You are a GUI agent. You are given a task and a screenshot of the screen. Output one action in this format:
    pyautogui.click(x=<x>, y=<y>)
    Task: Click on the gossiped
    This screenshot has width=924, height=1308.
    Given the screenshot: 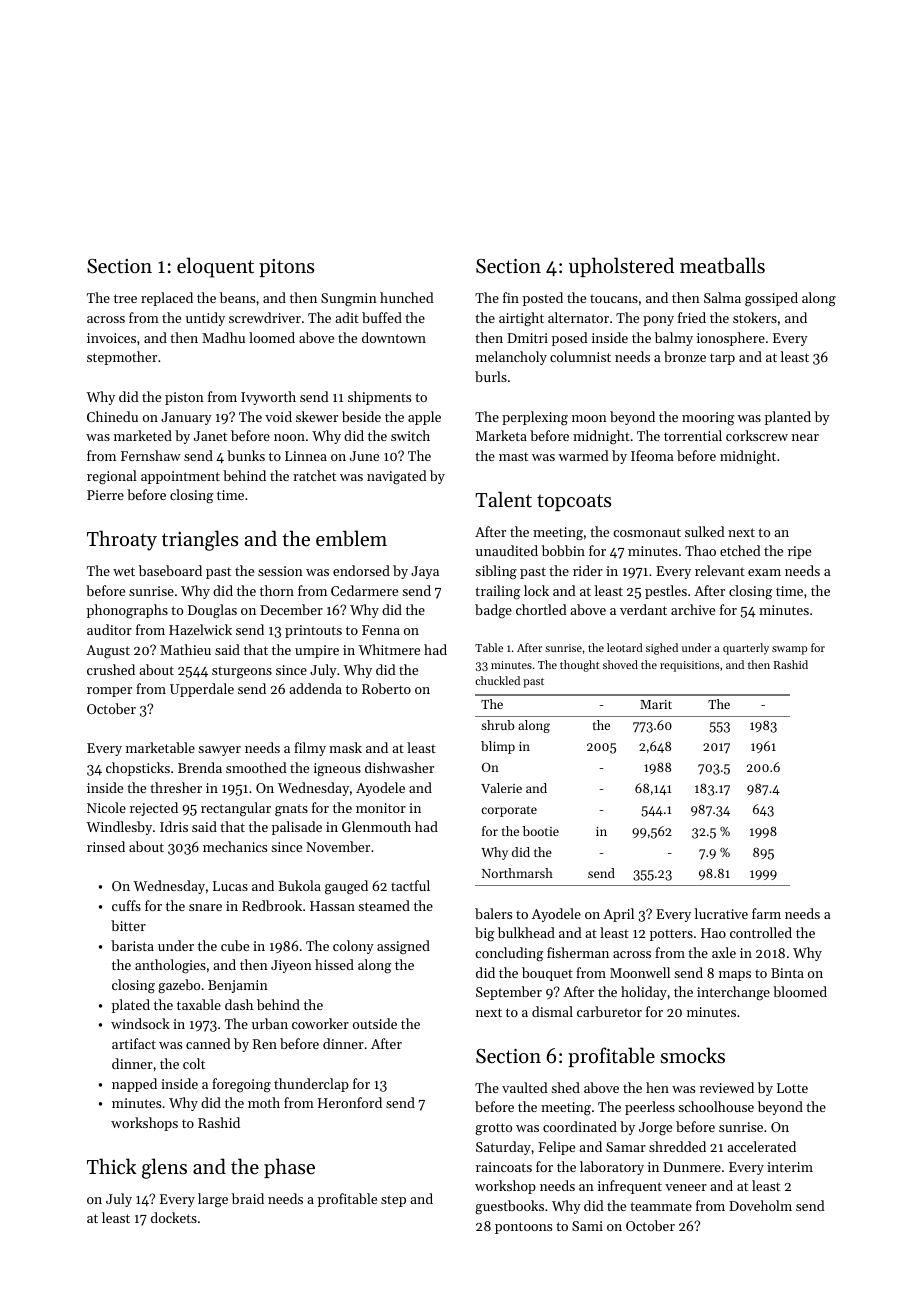 What is the action you would take?
    pyautogui.click(x=771, y=299)
